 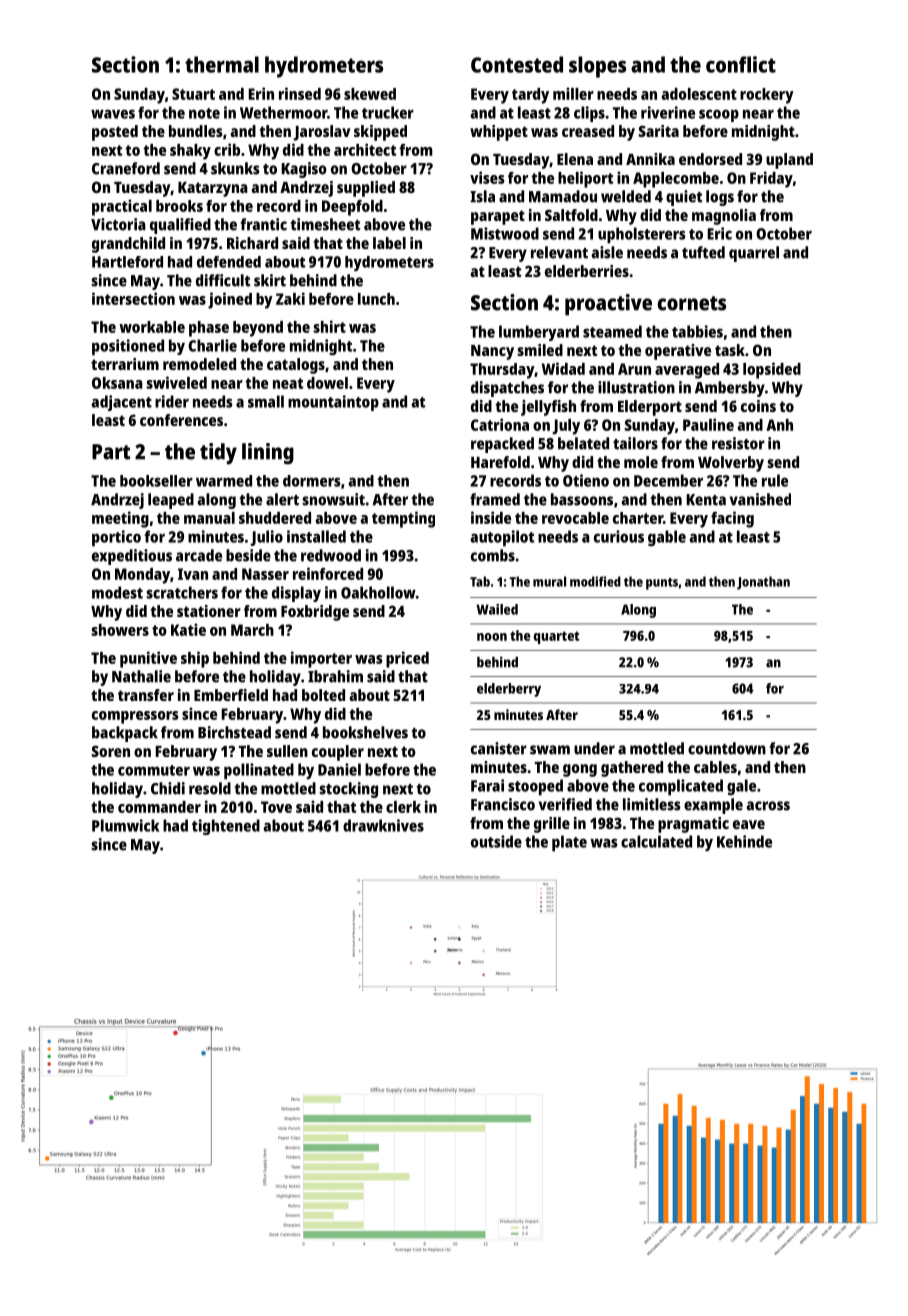 I want to click on upholsterers, so click(x=642, y=235).
